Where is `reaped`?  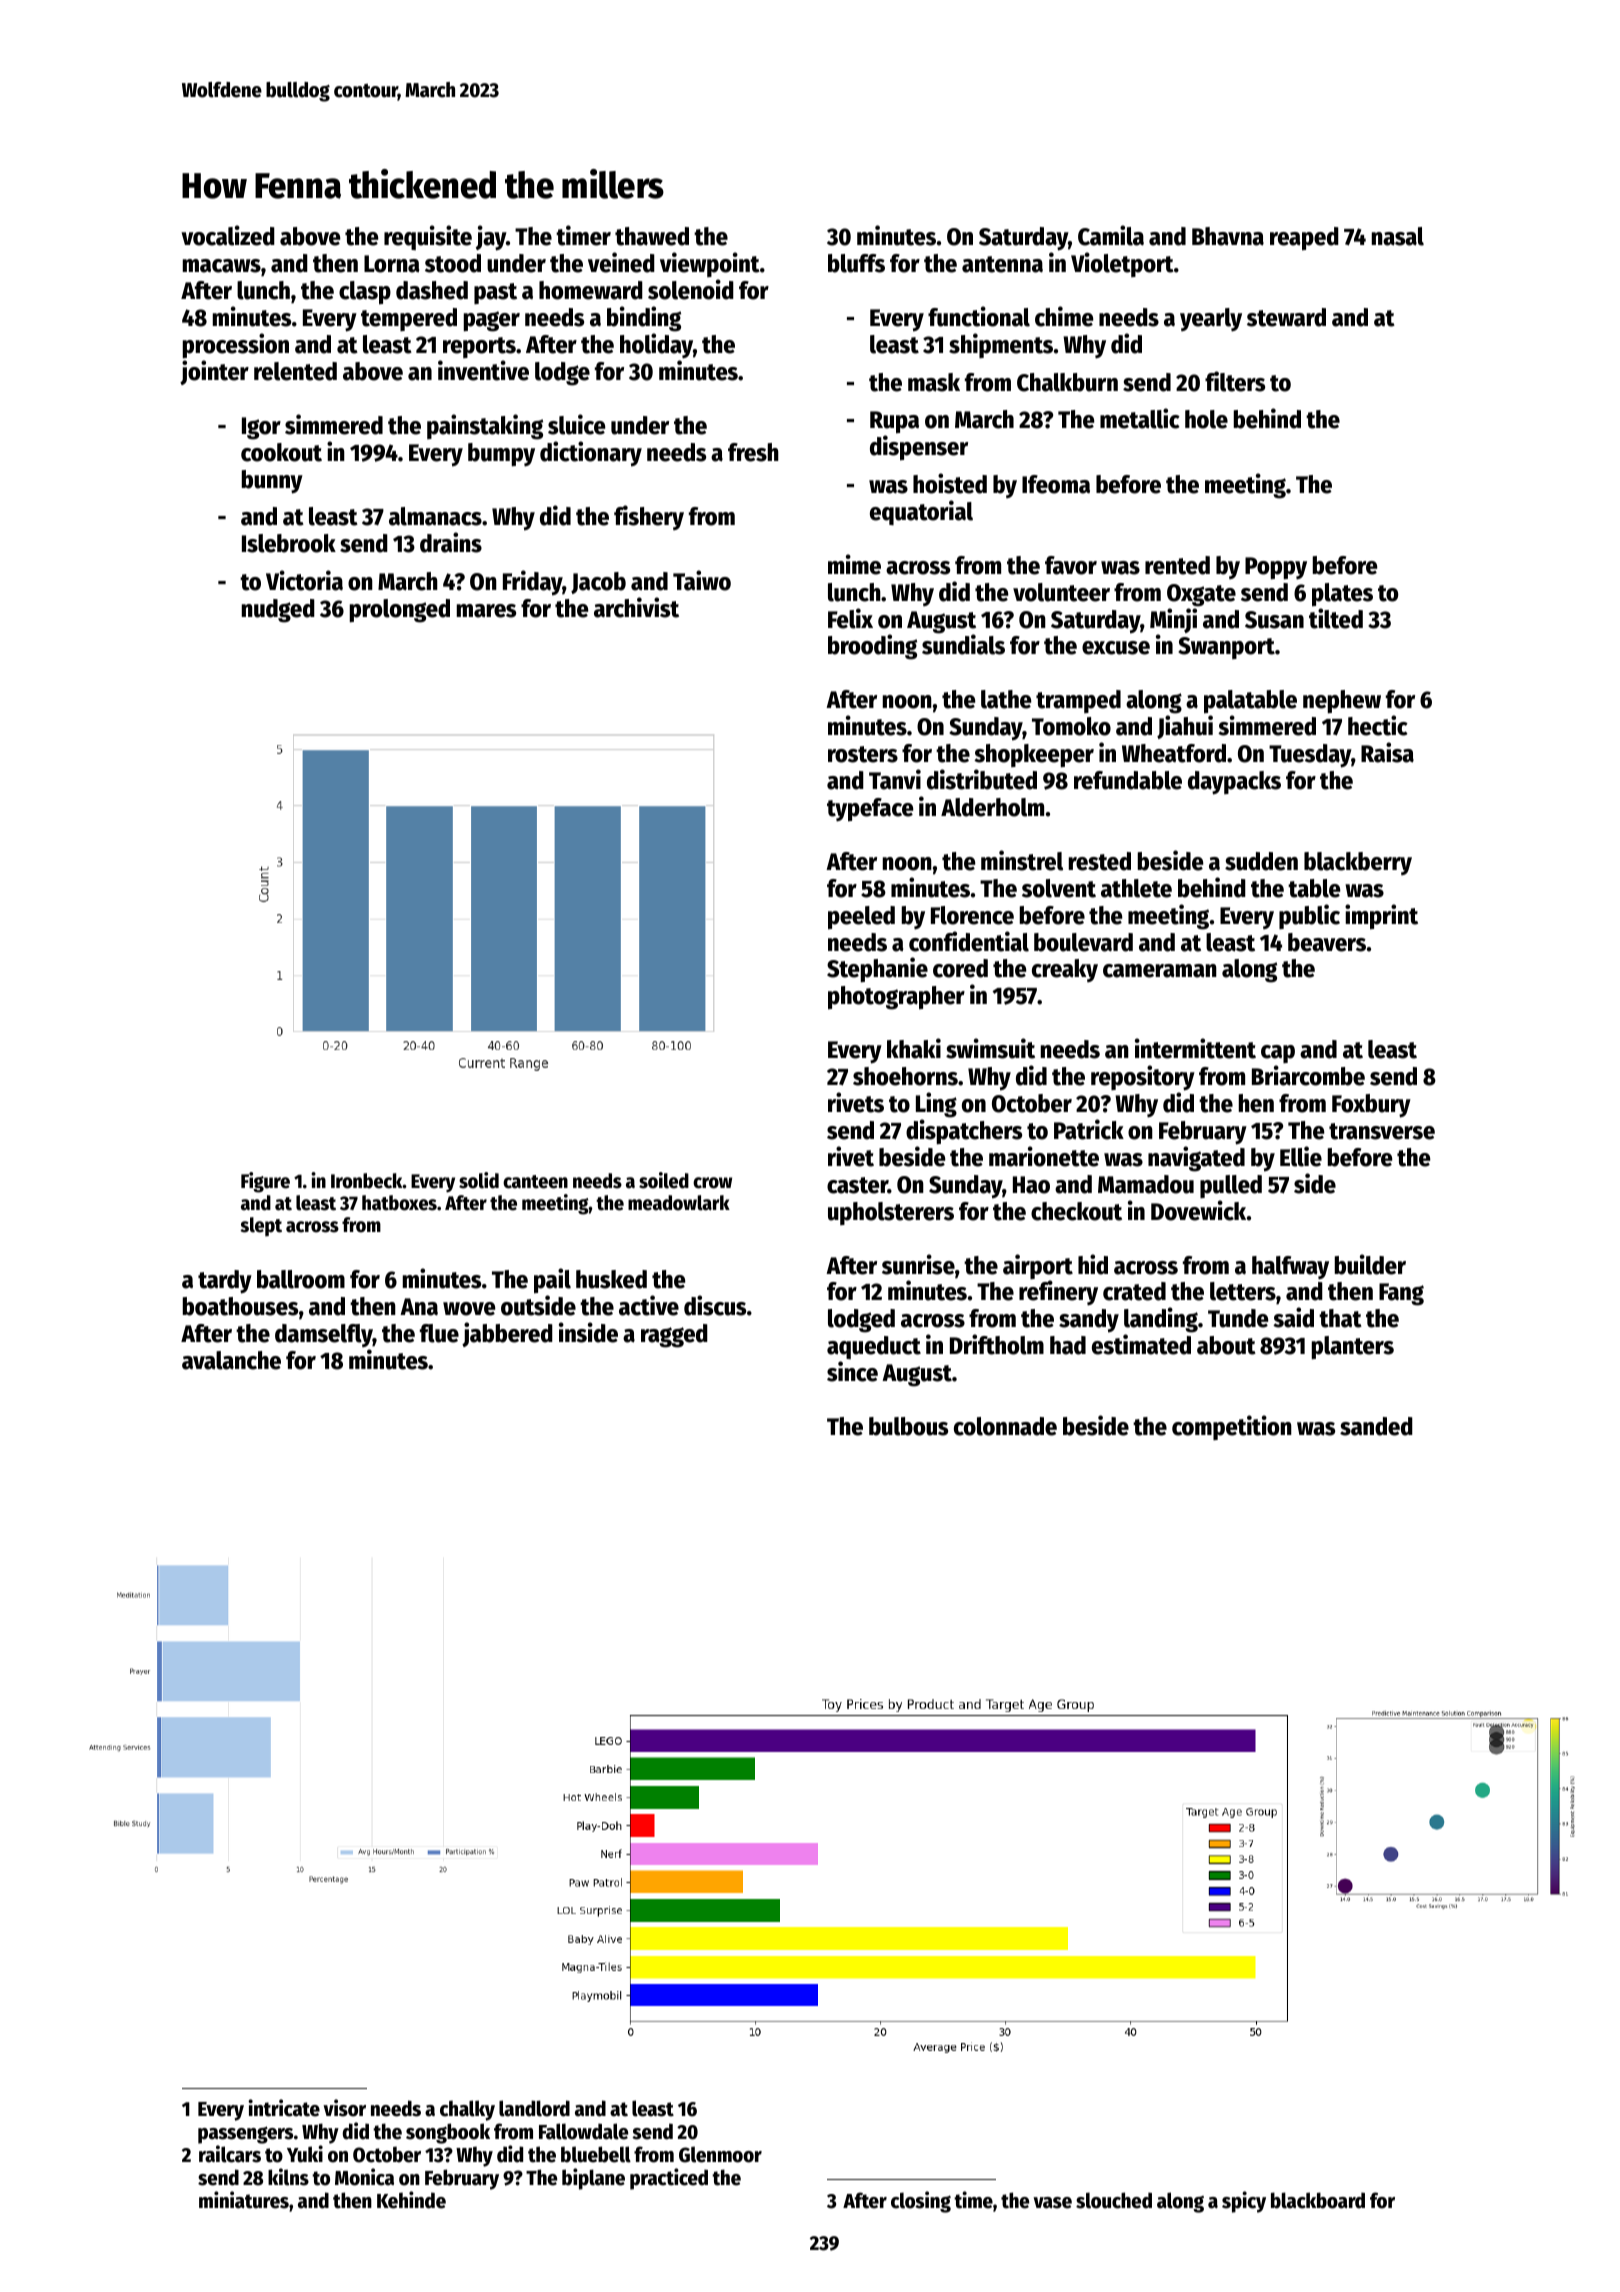 reaped is located at coordinates (1304, 239).
